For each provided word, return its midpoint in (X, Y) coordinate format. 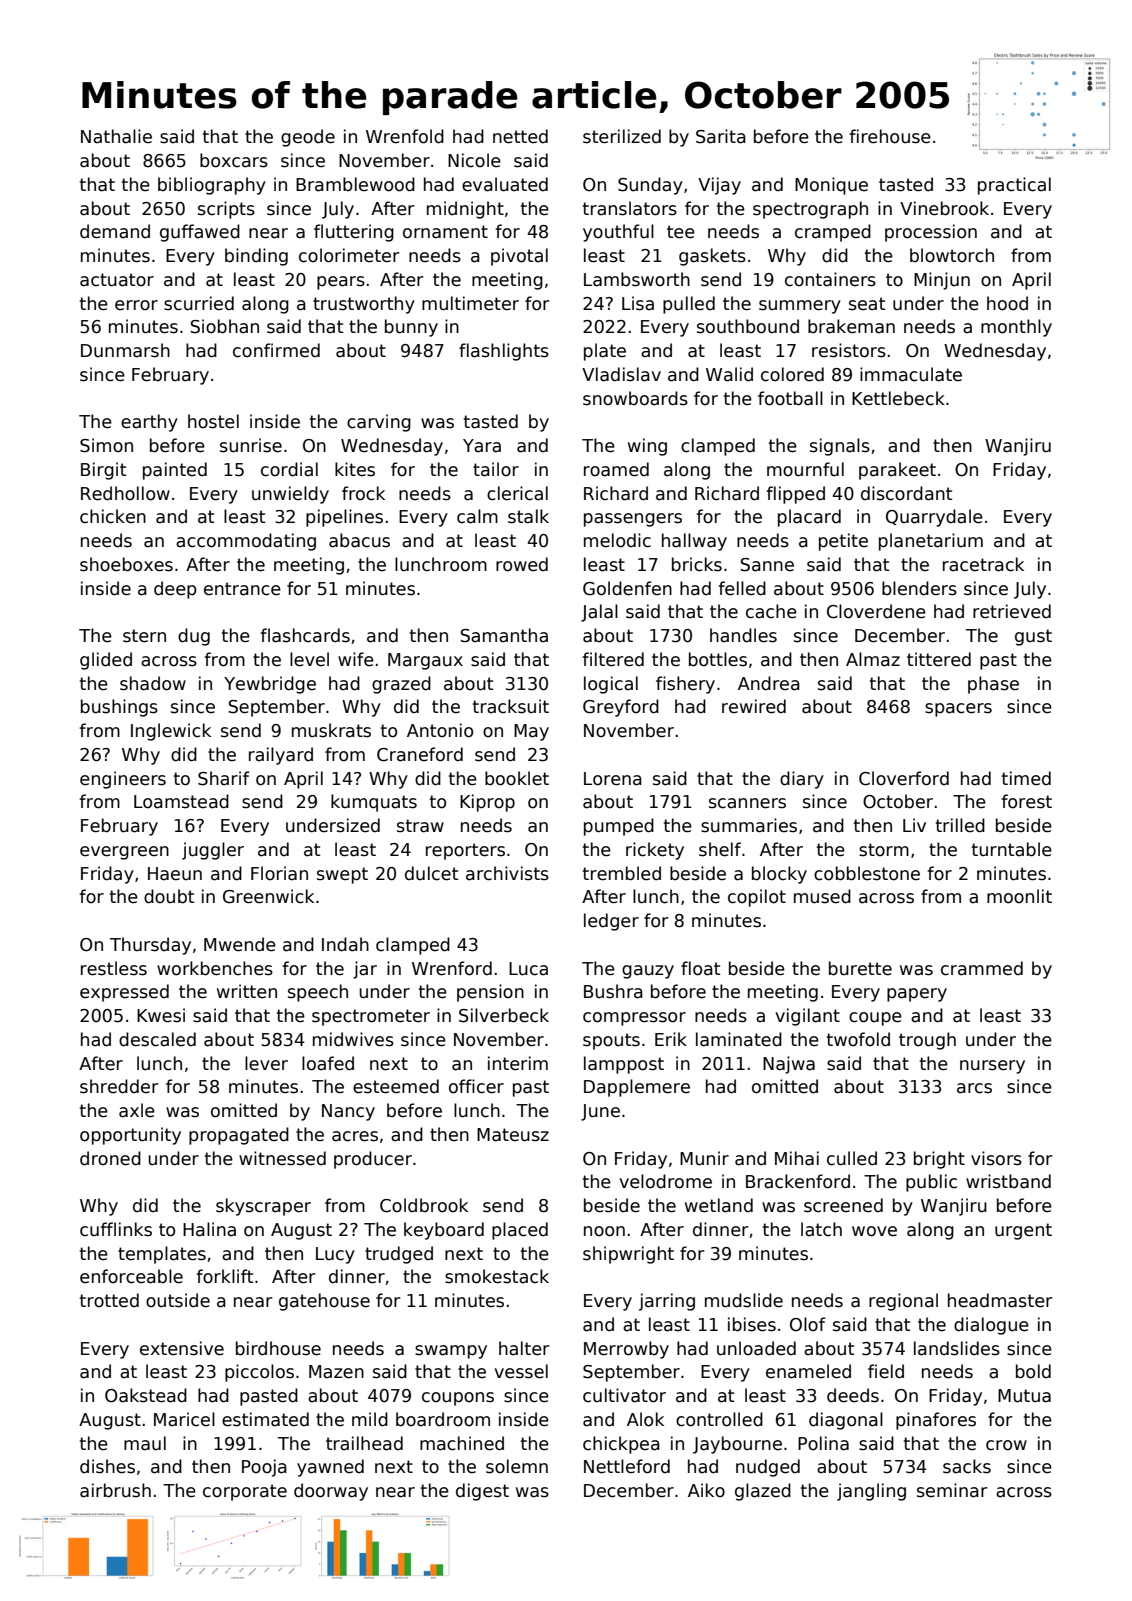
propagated (239, 1136)
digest (482, 1492)
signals (840, 447)
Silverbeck (504, 1015)
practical (1014, 186)
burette (860, 968)
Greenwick (268, 896)
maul (145, 1443)
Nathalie (116, 136)
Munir (704, 1158)
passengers (633, 520)
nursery (992, 1067)
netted (520, 136)
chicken (113, 516)
